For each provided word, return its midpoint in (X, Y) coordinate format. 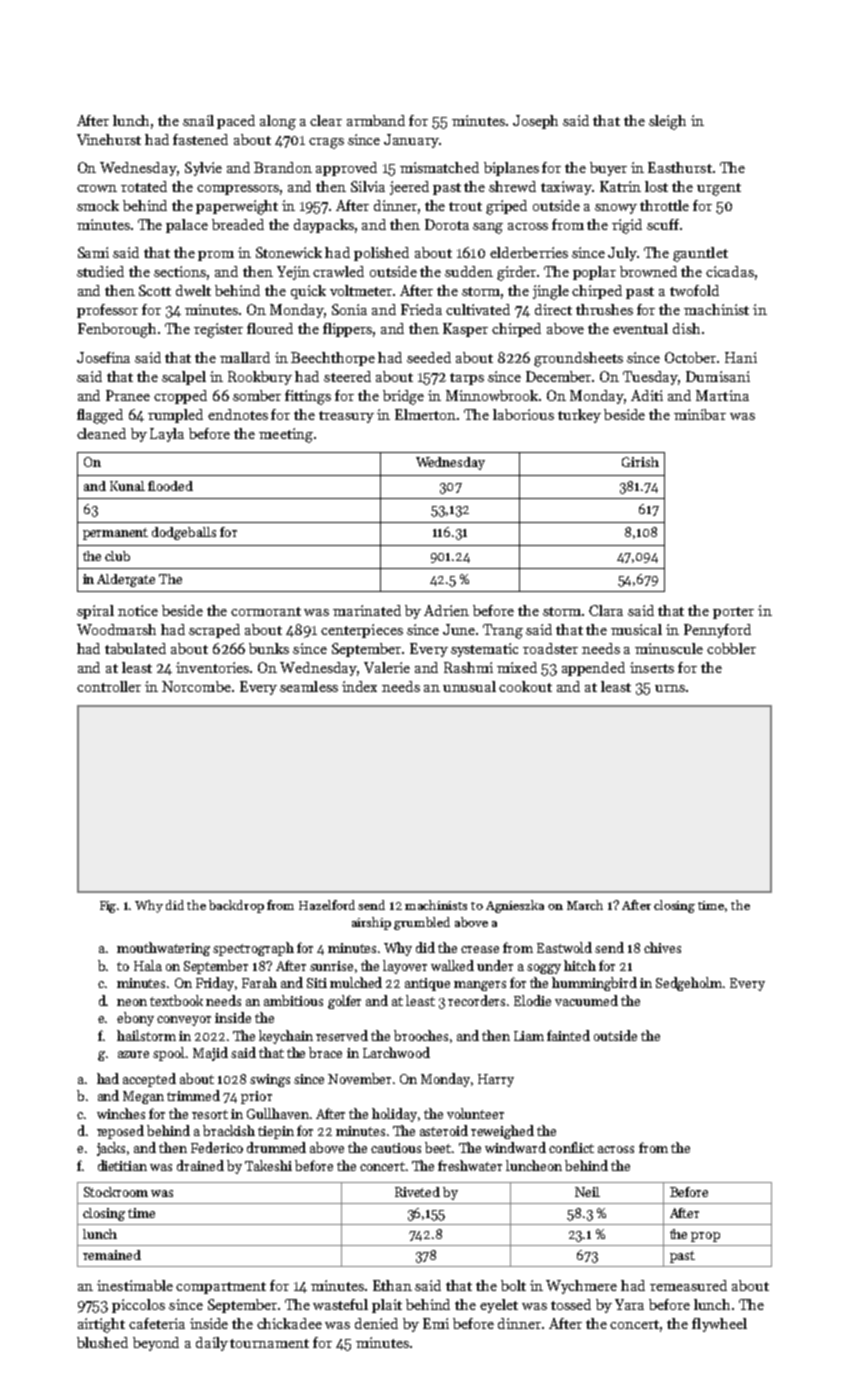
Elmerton (425, 414)
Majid (210, 1054)
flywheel (719, 1325)
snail (198, 120)
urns (670, 688)
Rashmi (468, 667)
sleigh (667, 122)
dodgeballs (184, 533)
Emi (436, 1323)
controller (109, 686)
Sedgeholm (690, 984)
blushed (102, 1342)
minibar (700, 414)
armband (376, 120)
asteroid (444, 1130)
